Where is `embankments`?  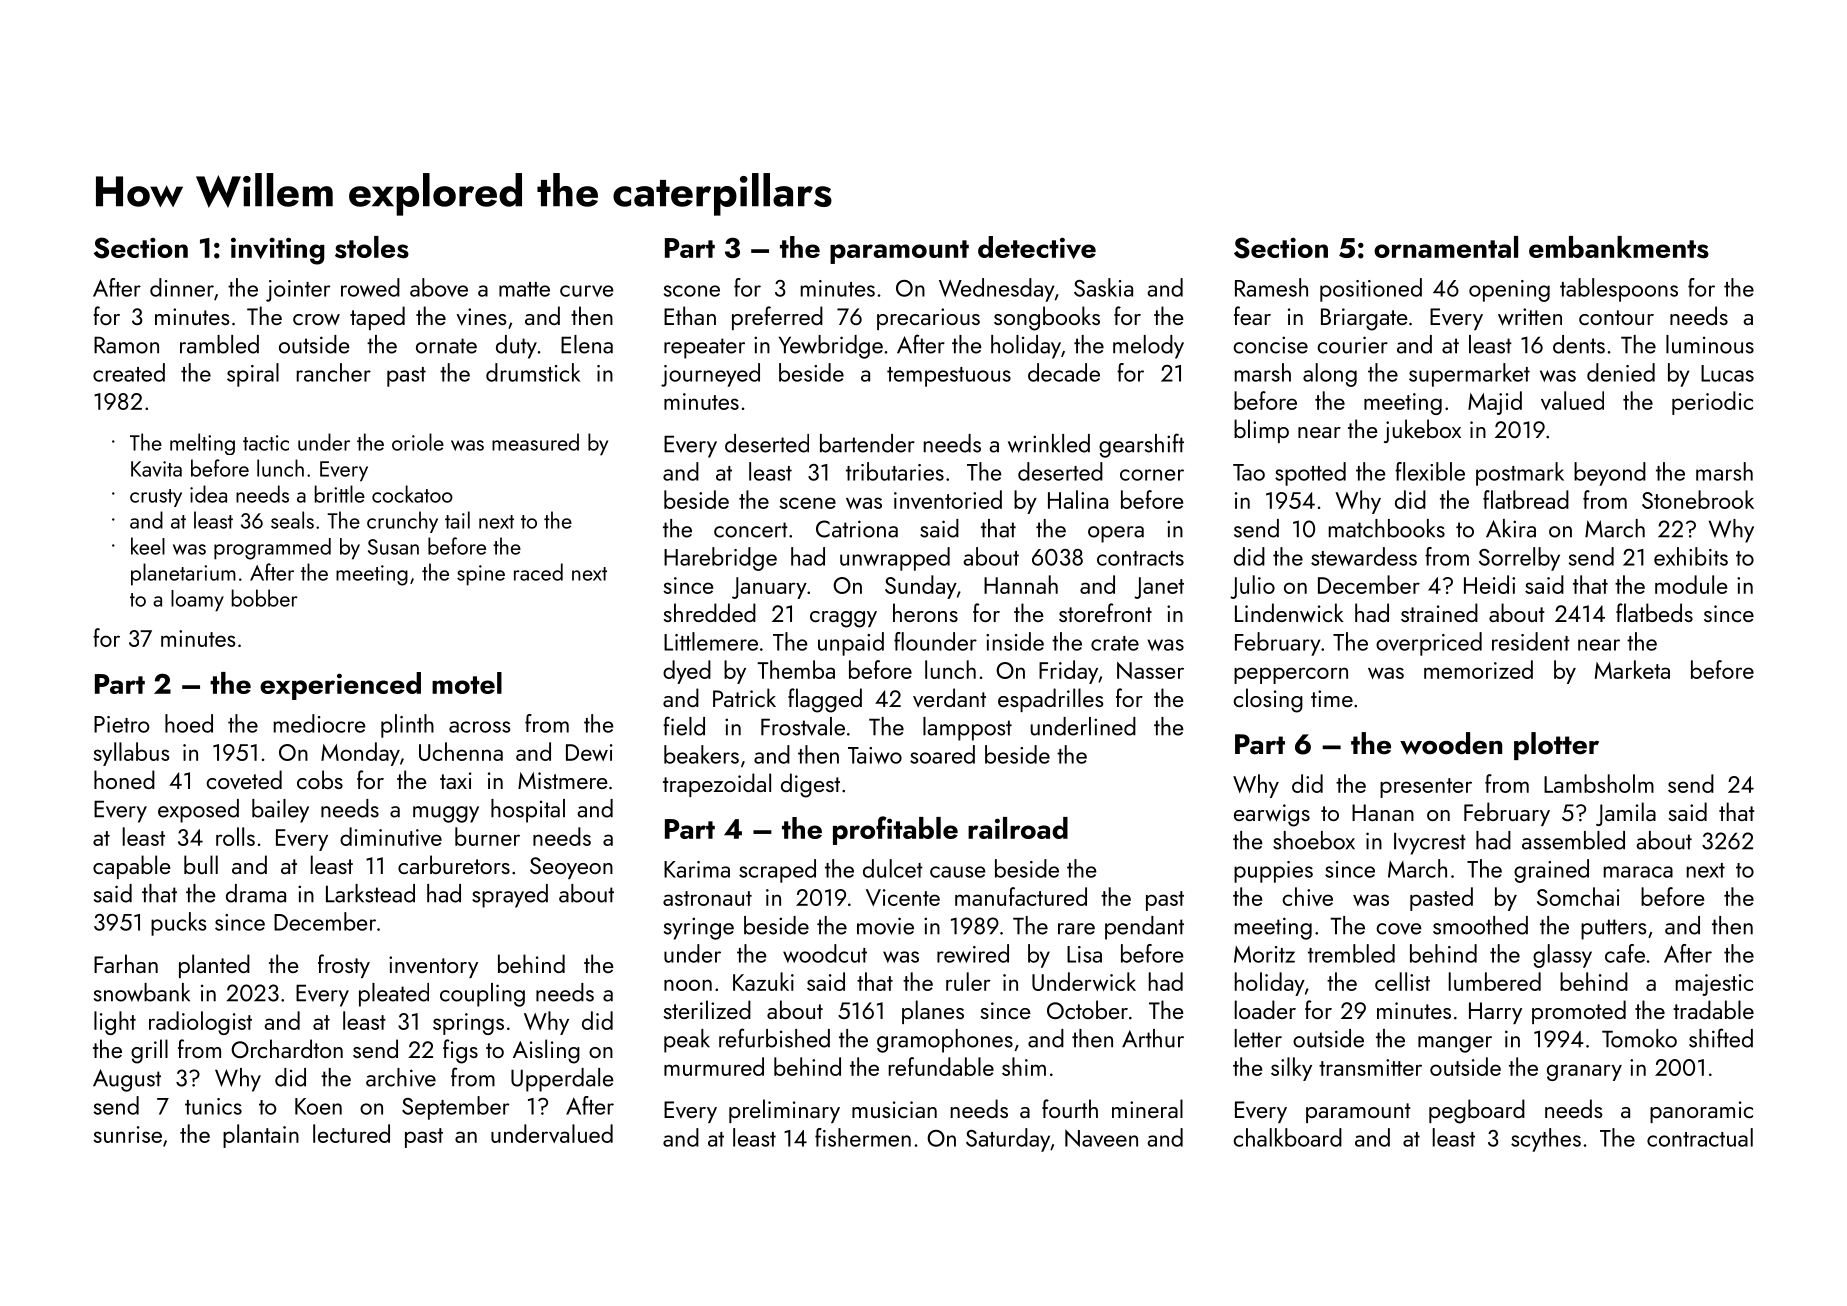 embankments is located at coordinates (1619, 247).
